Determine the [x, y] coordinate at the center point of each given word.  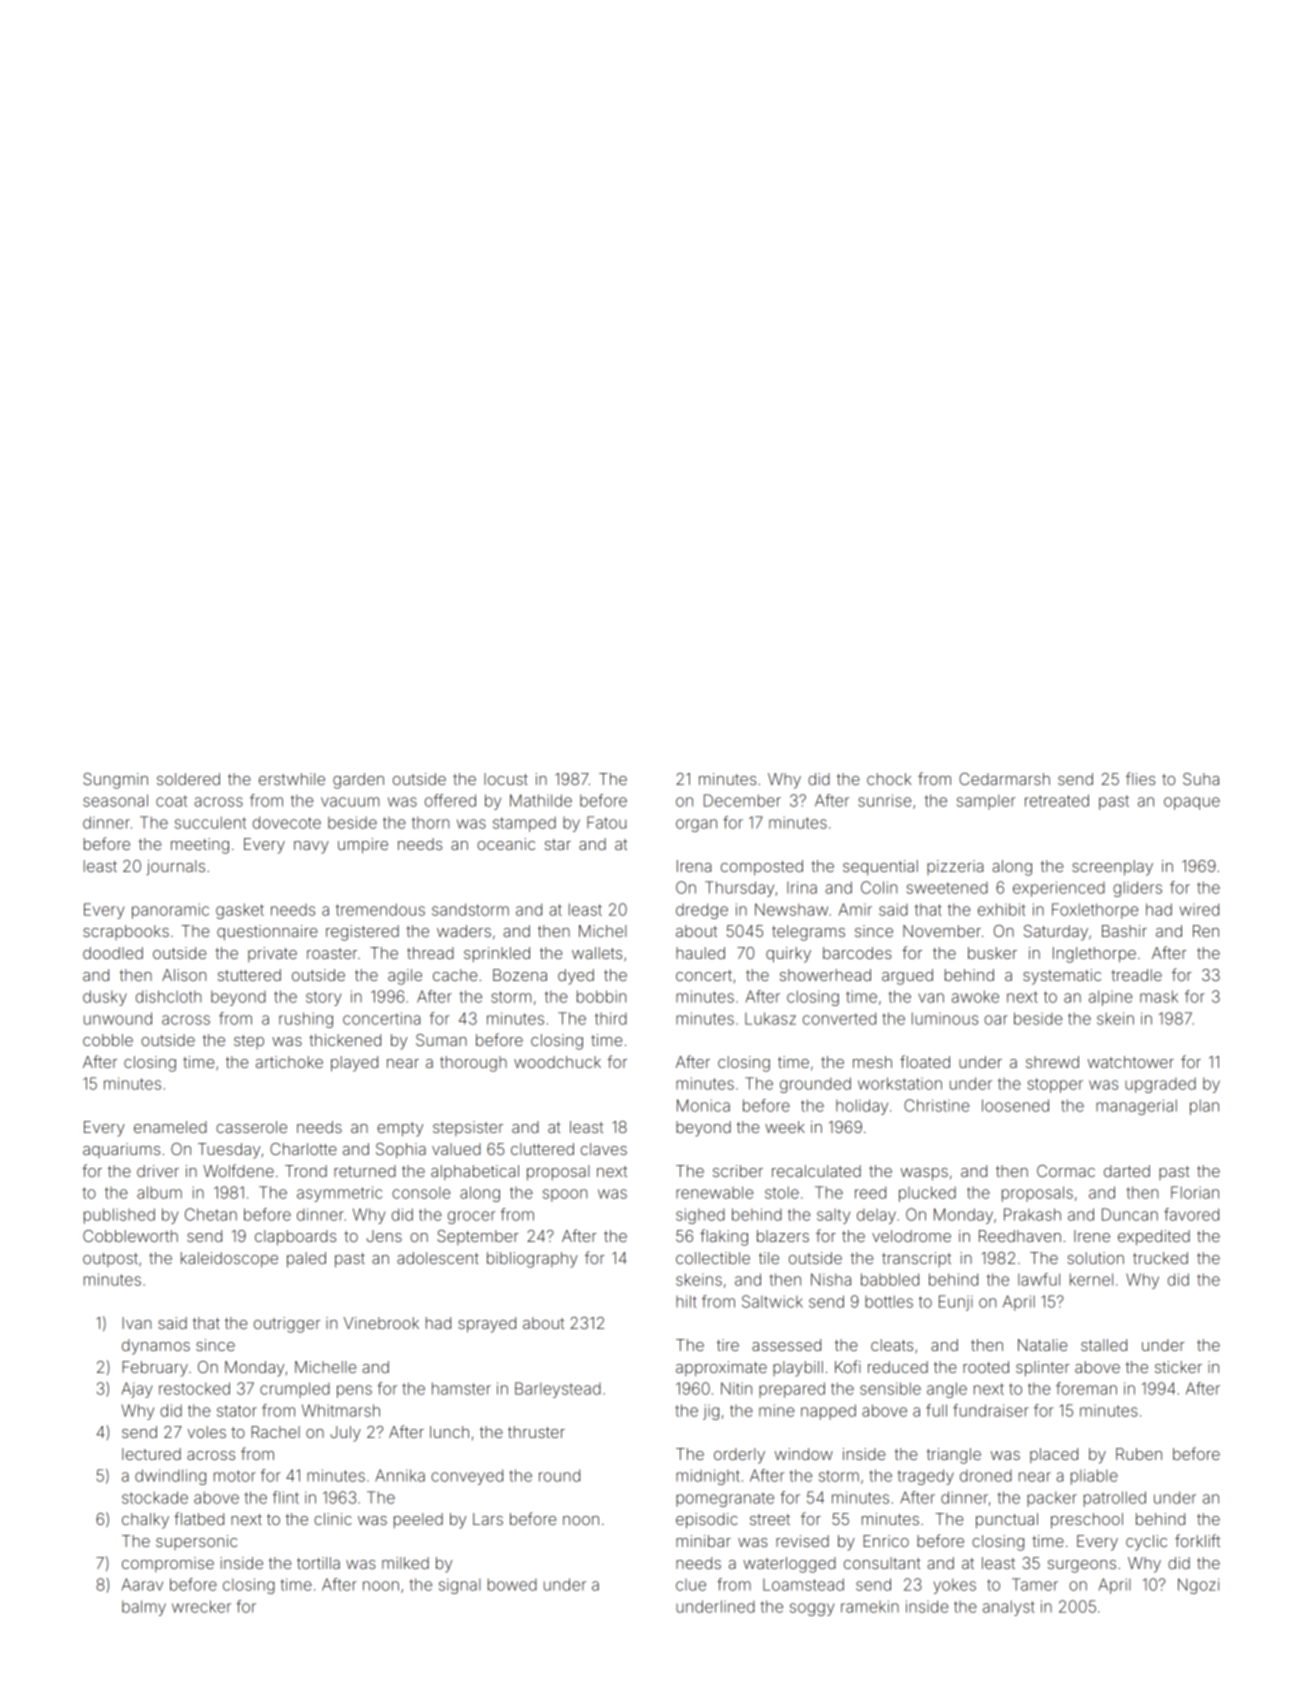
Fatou [606, 822]
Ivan [136, 1323]
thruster [536, 1432]
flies [1140, 778]
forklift [1197, 1540]
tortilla [318, 1563]
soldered [188, 779]
